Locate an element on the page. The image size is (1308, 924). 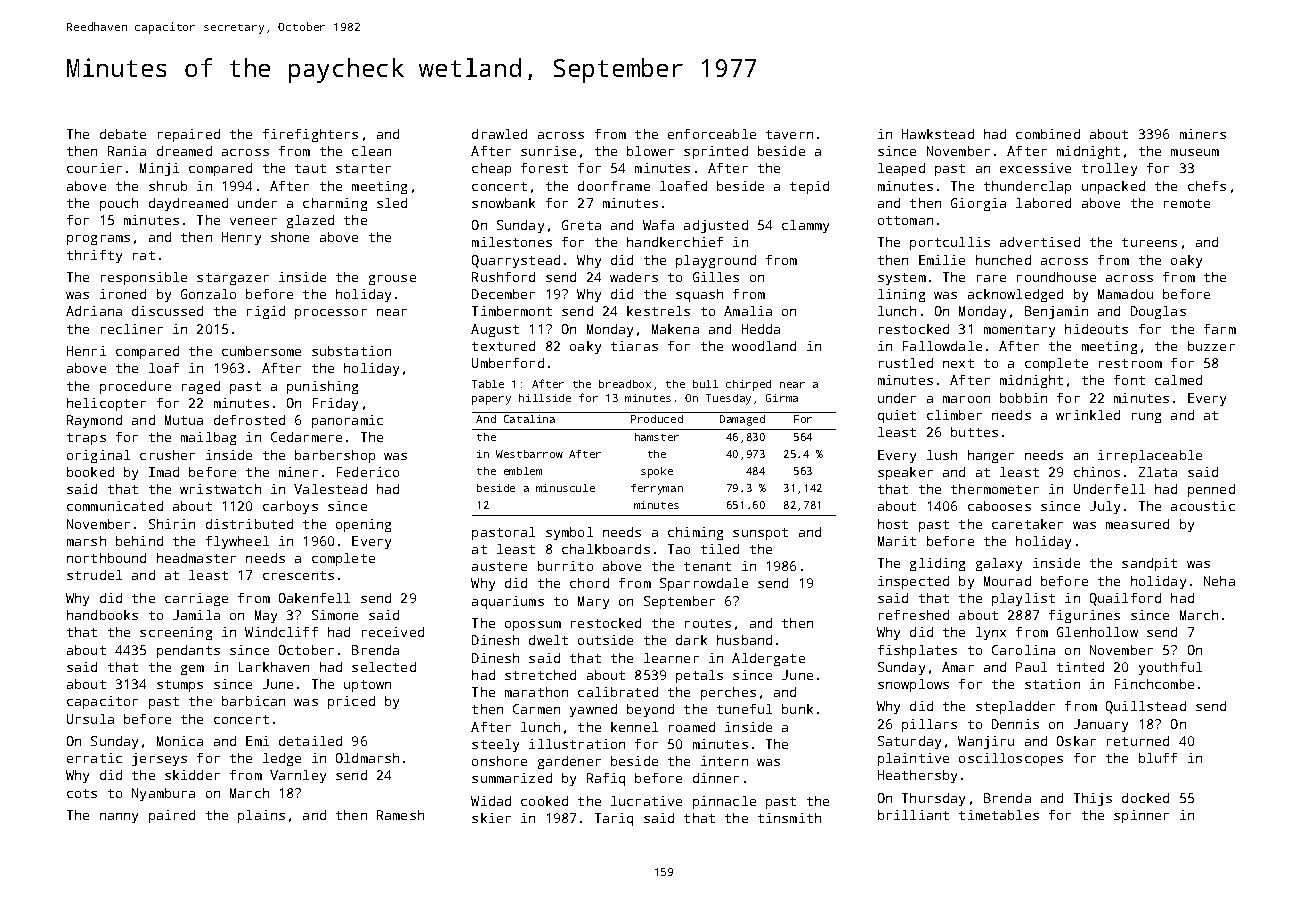
plains is located at coordinates (261, 816).
